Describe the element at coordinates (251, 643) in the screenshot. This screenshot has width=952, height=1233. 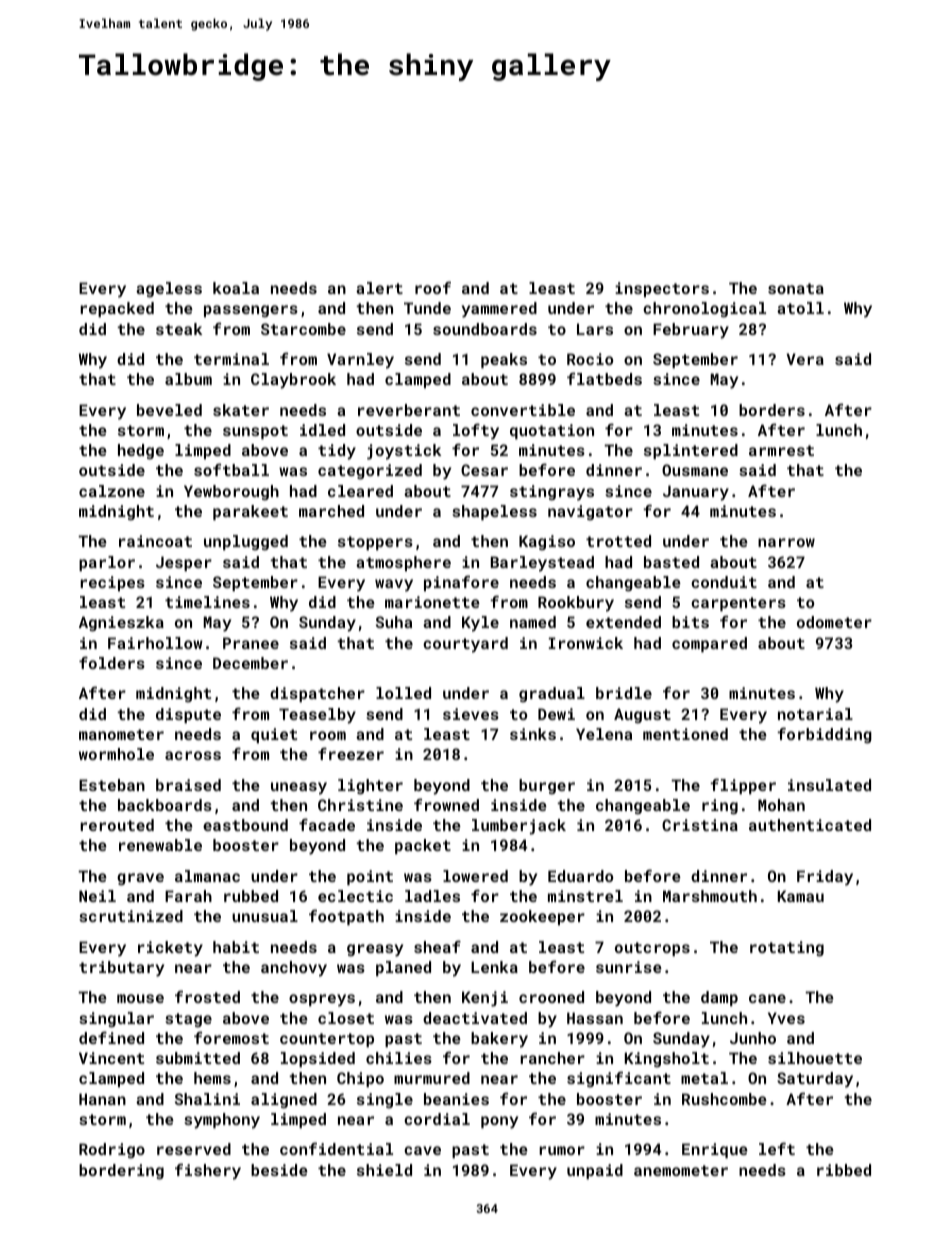
I see `Pranee` at that location.
